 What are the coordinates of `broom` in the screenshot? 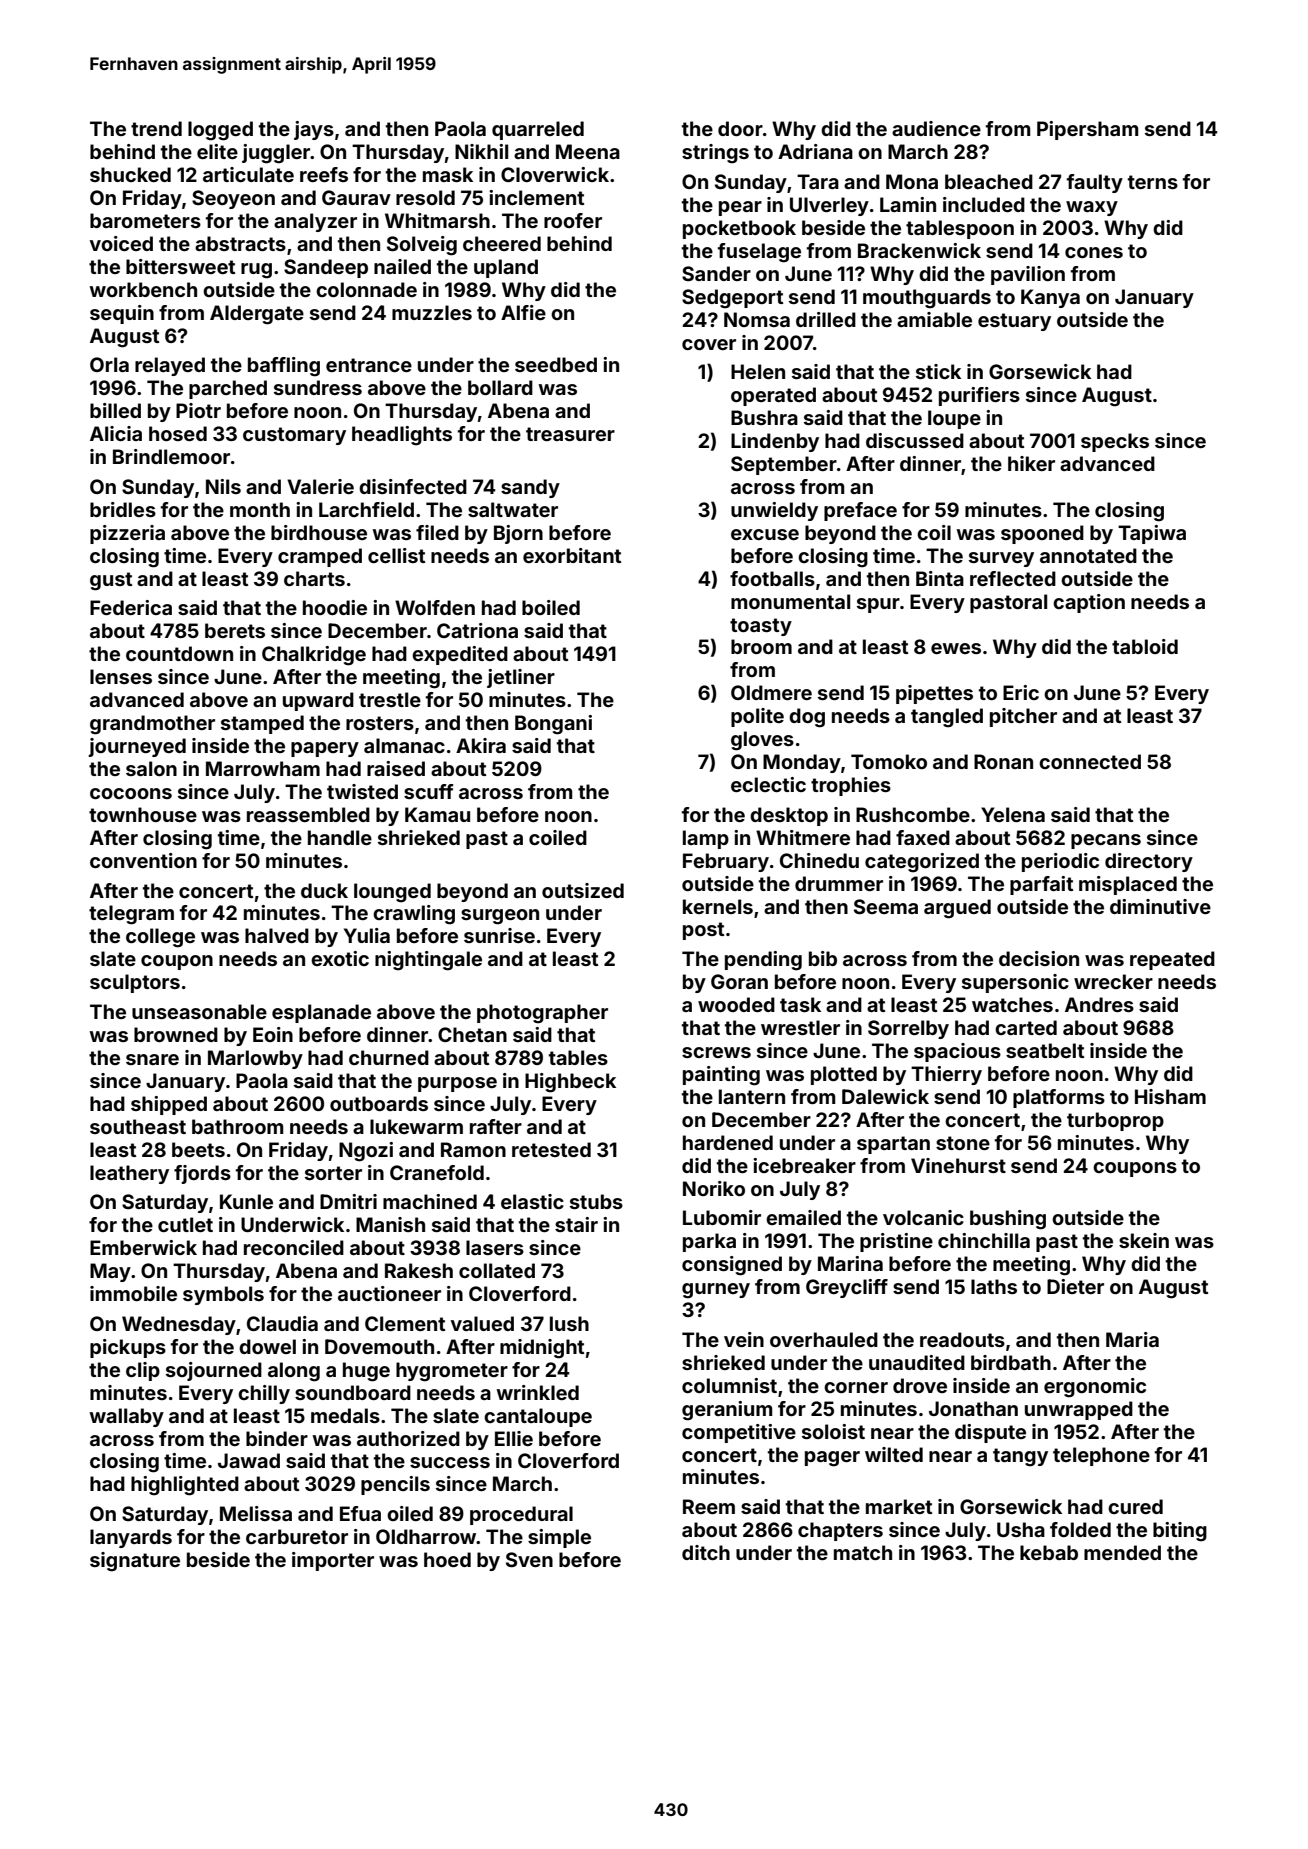 It's located at (761, 646).
